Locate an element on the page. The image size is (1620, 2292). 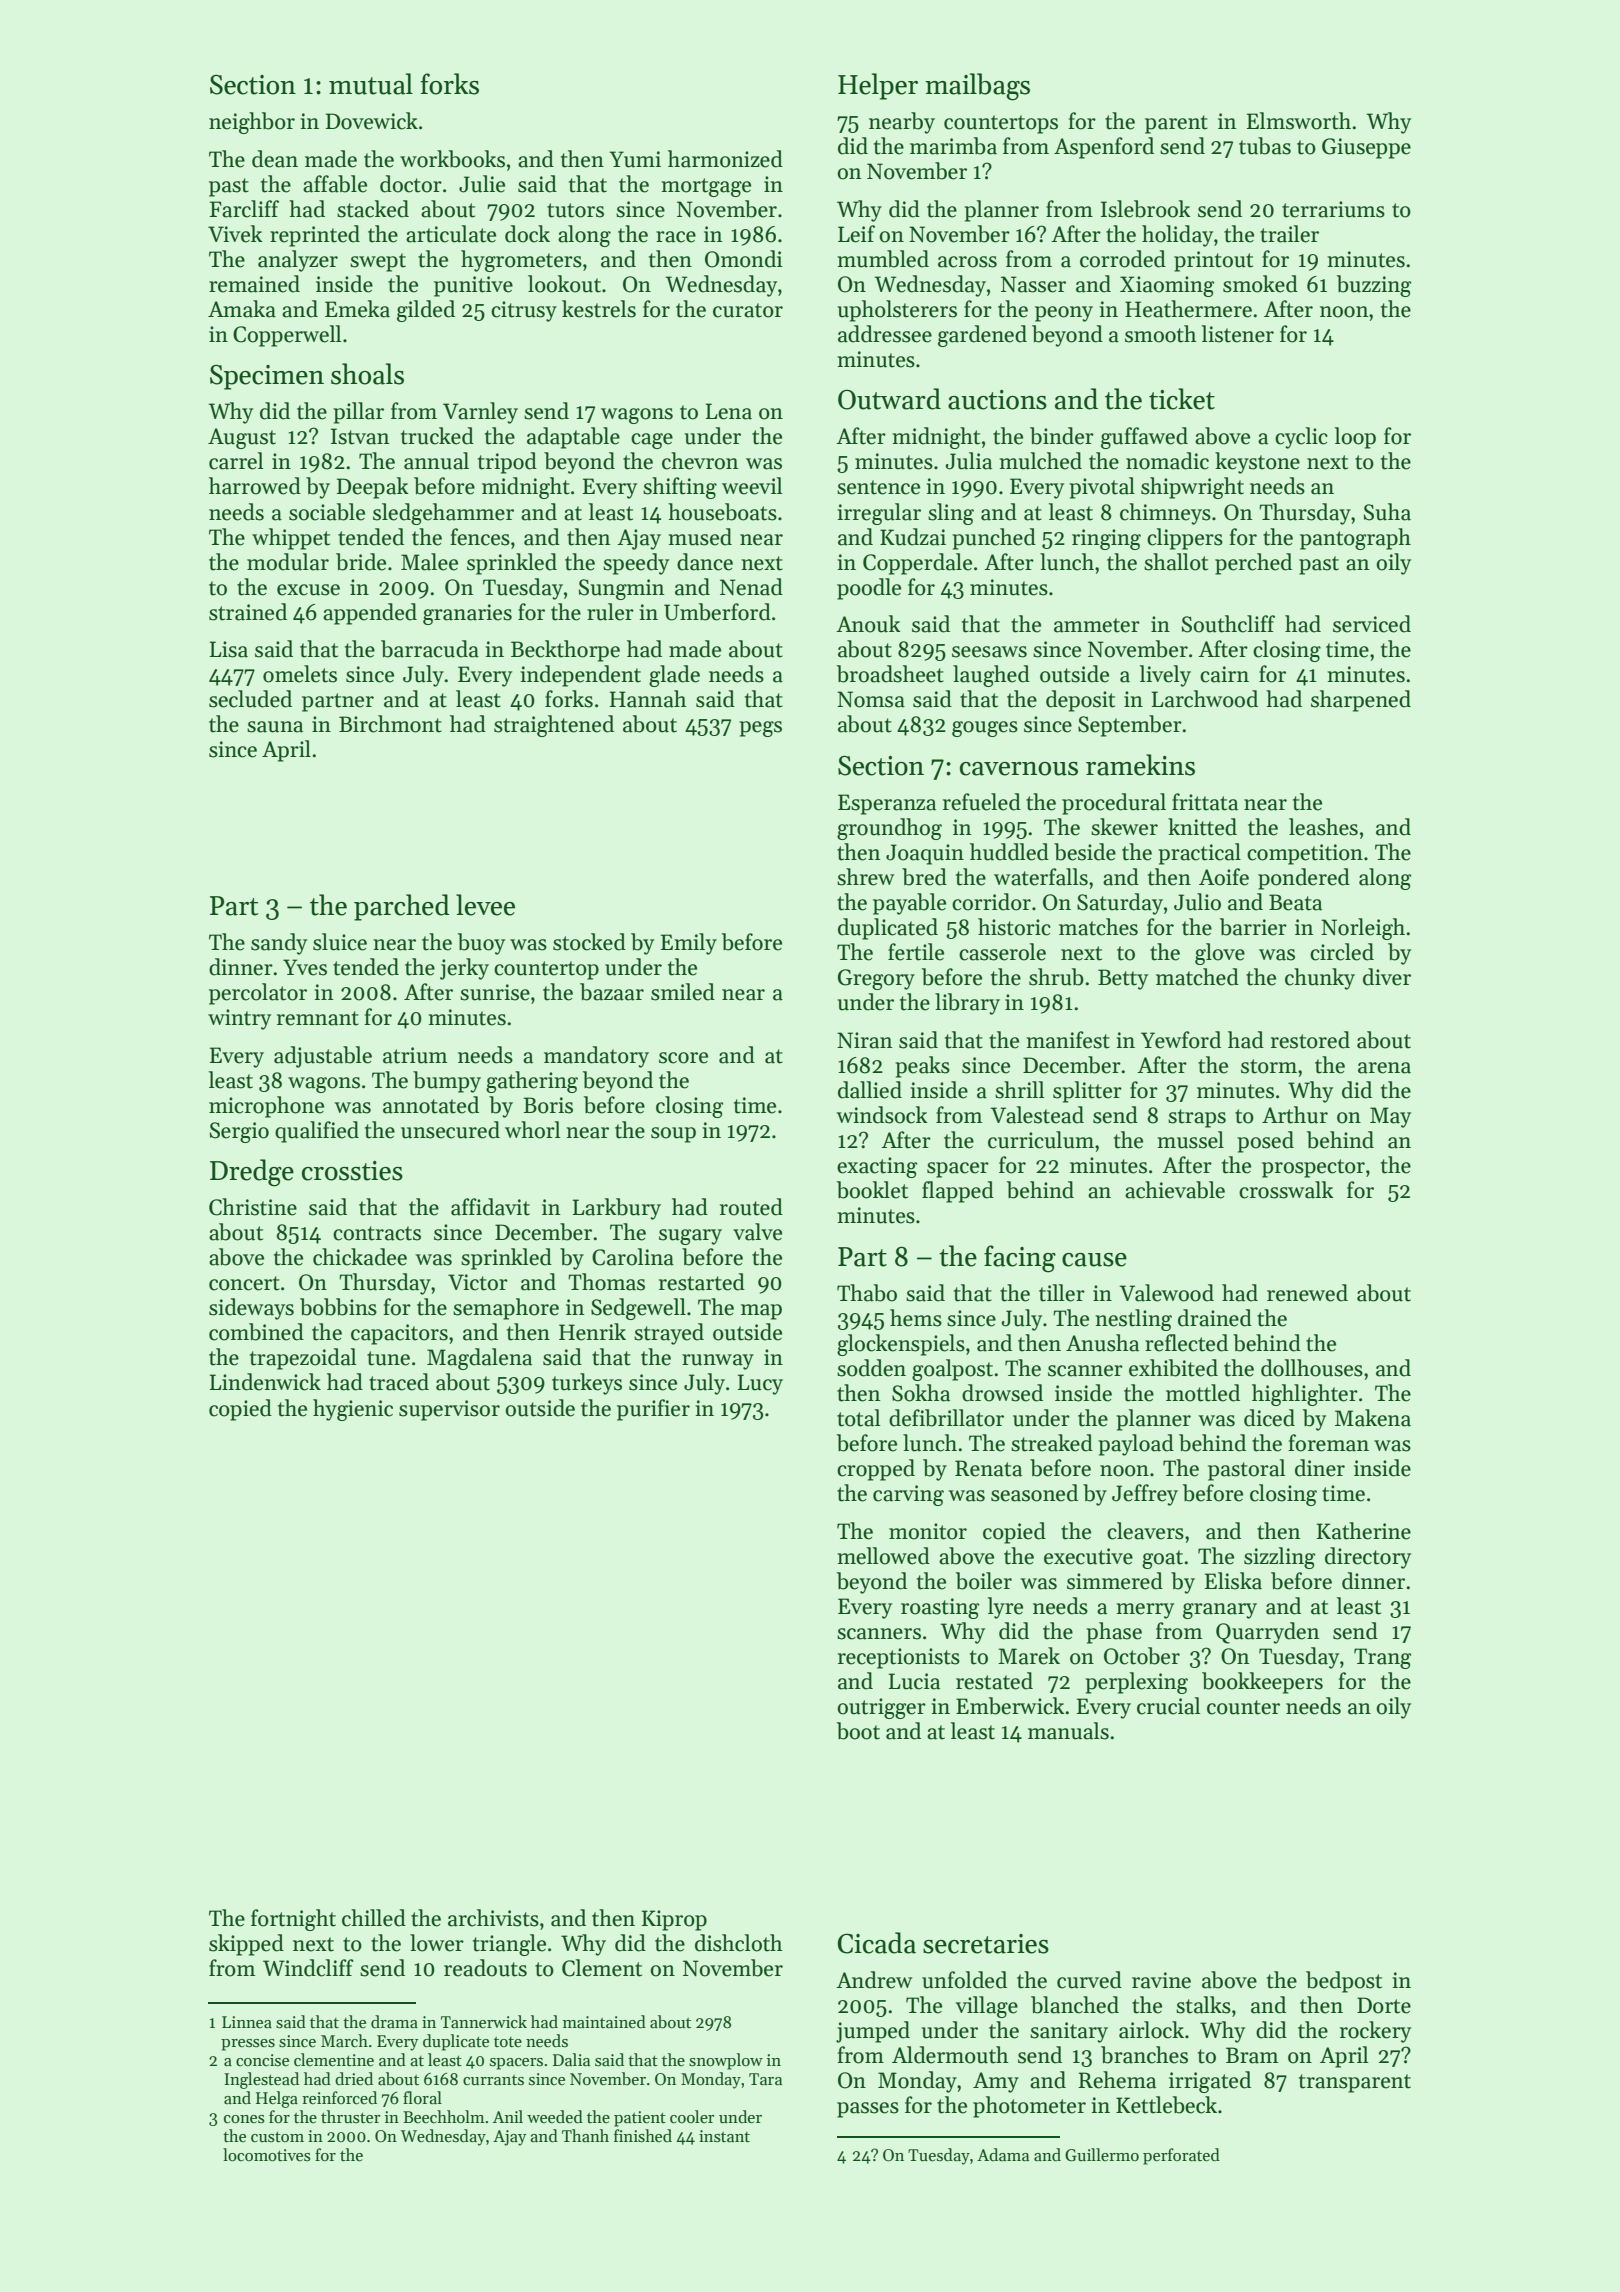
pantograph is located at coordinates (1355, 539).
